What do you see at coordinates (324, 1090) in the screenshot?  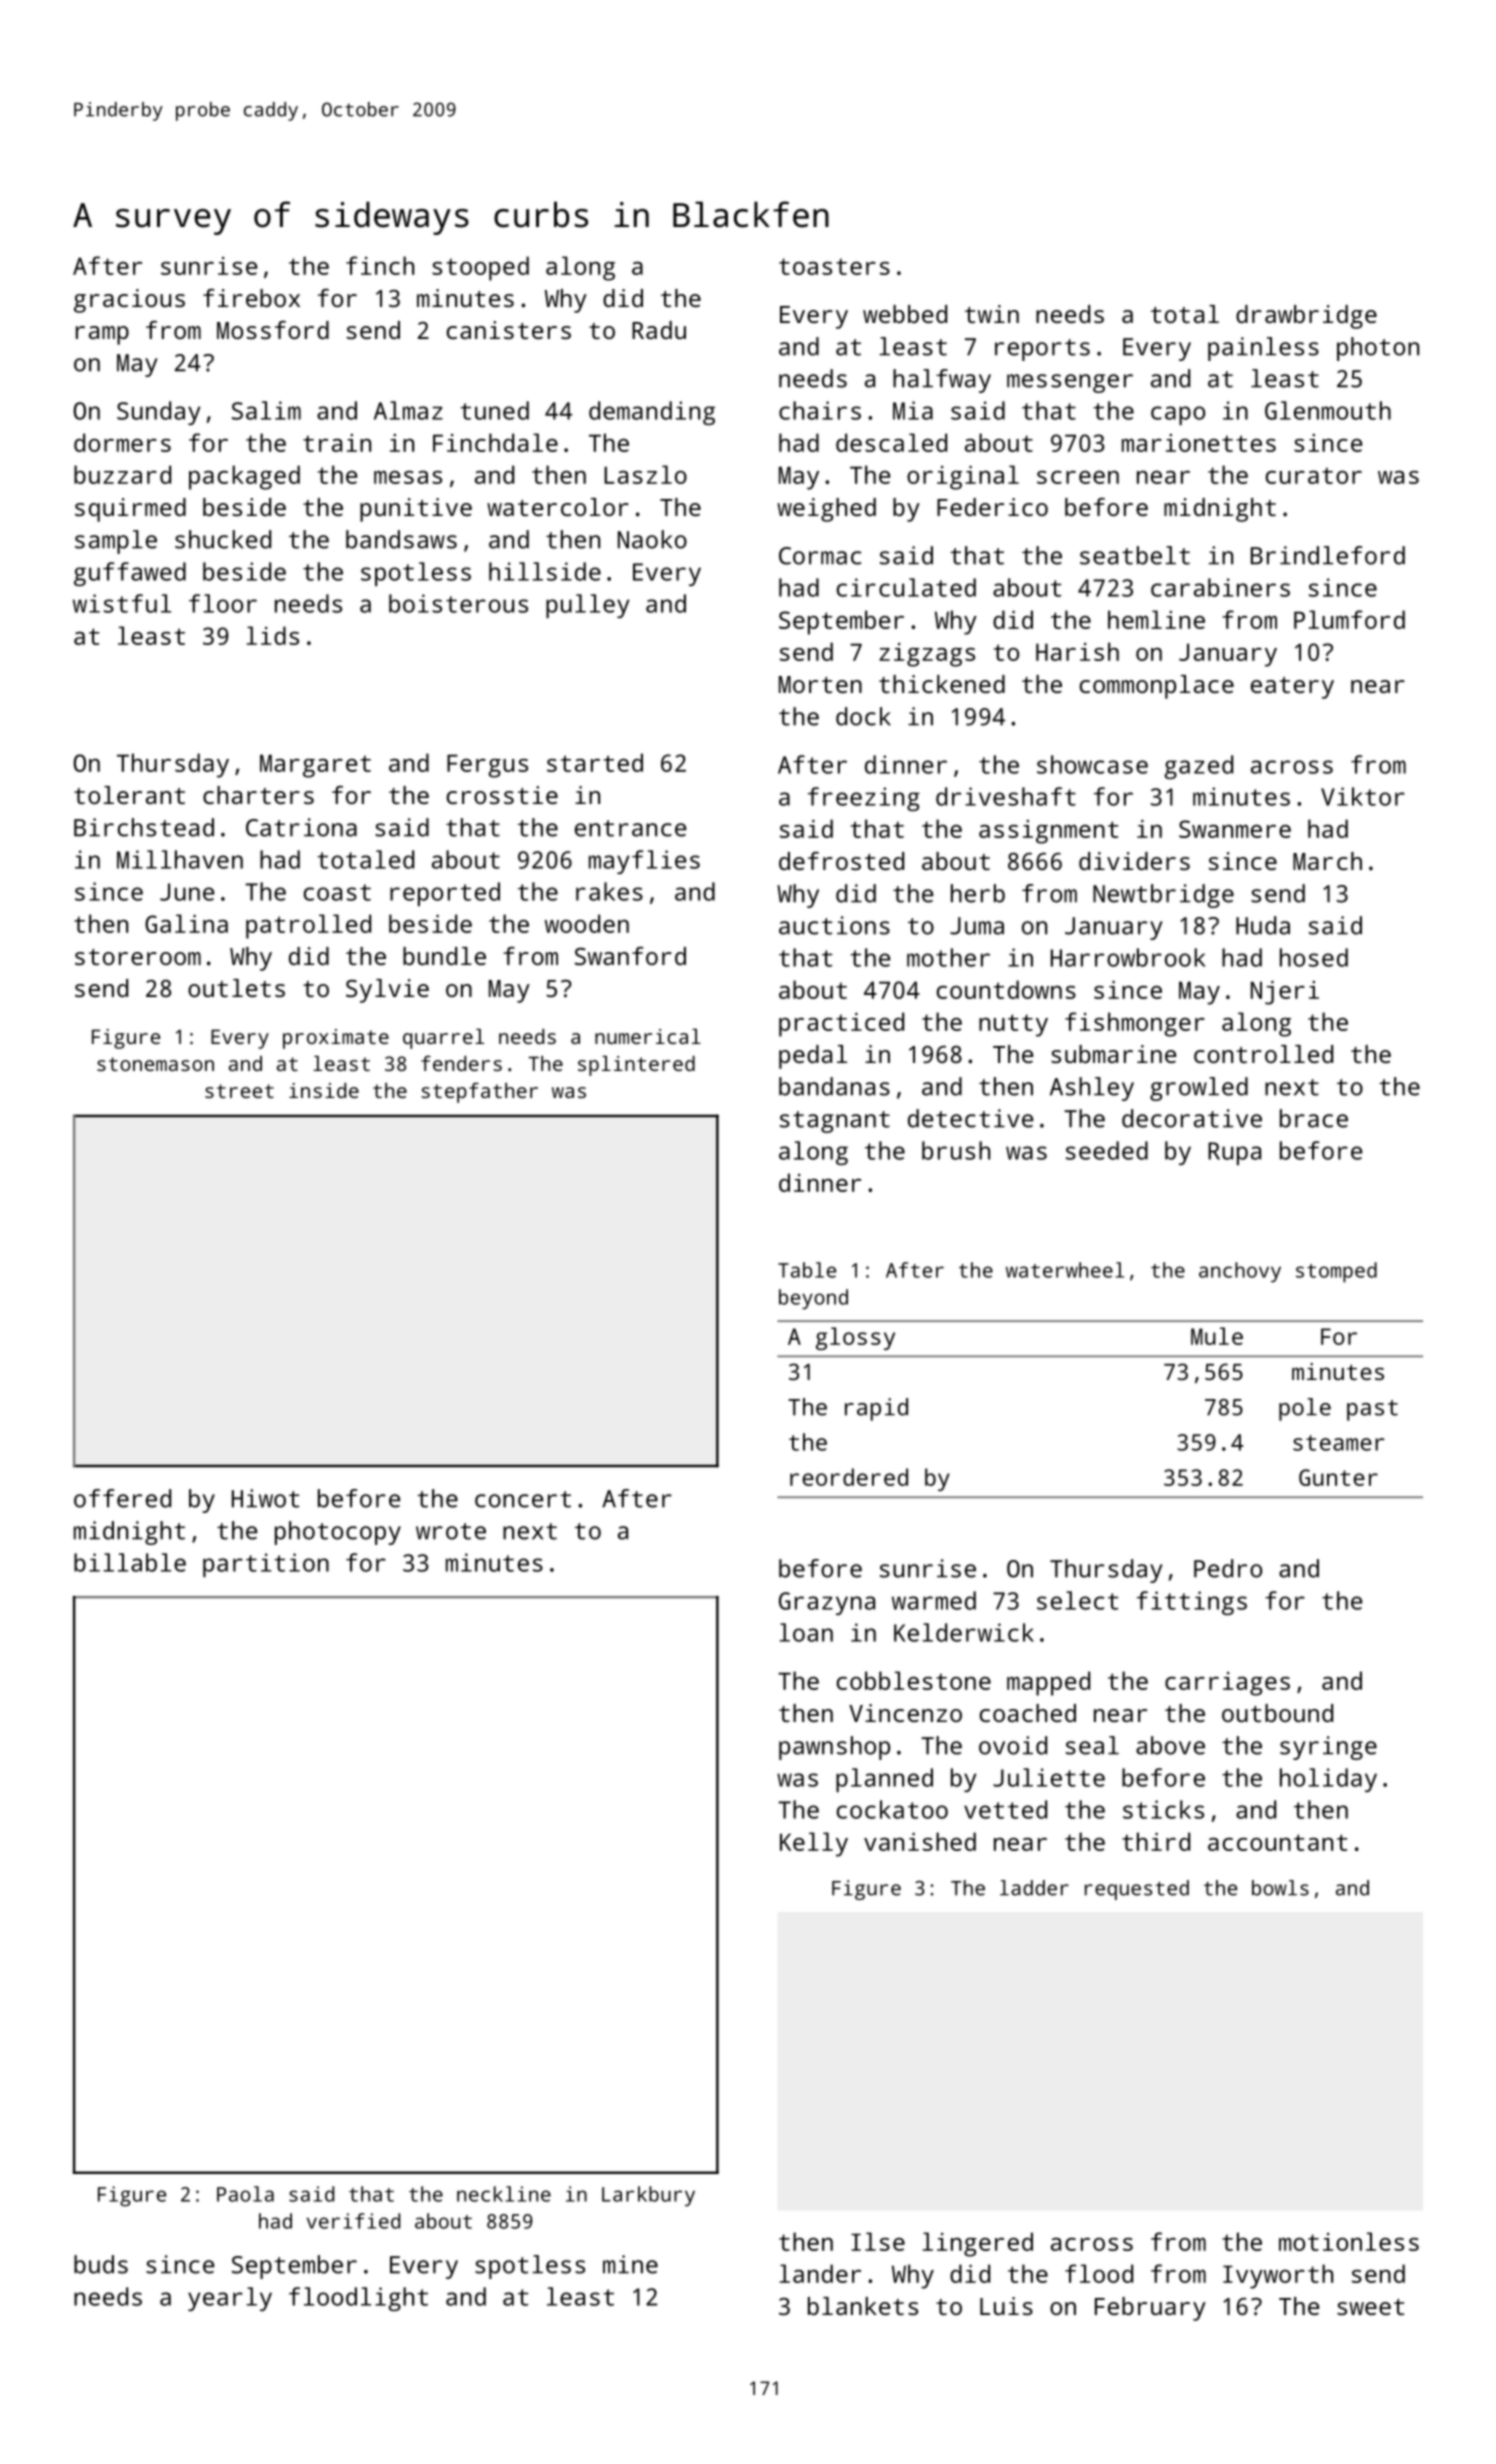 I see `inside` at bounding box center [324, 1090].
